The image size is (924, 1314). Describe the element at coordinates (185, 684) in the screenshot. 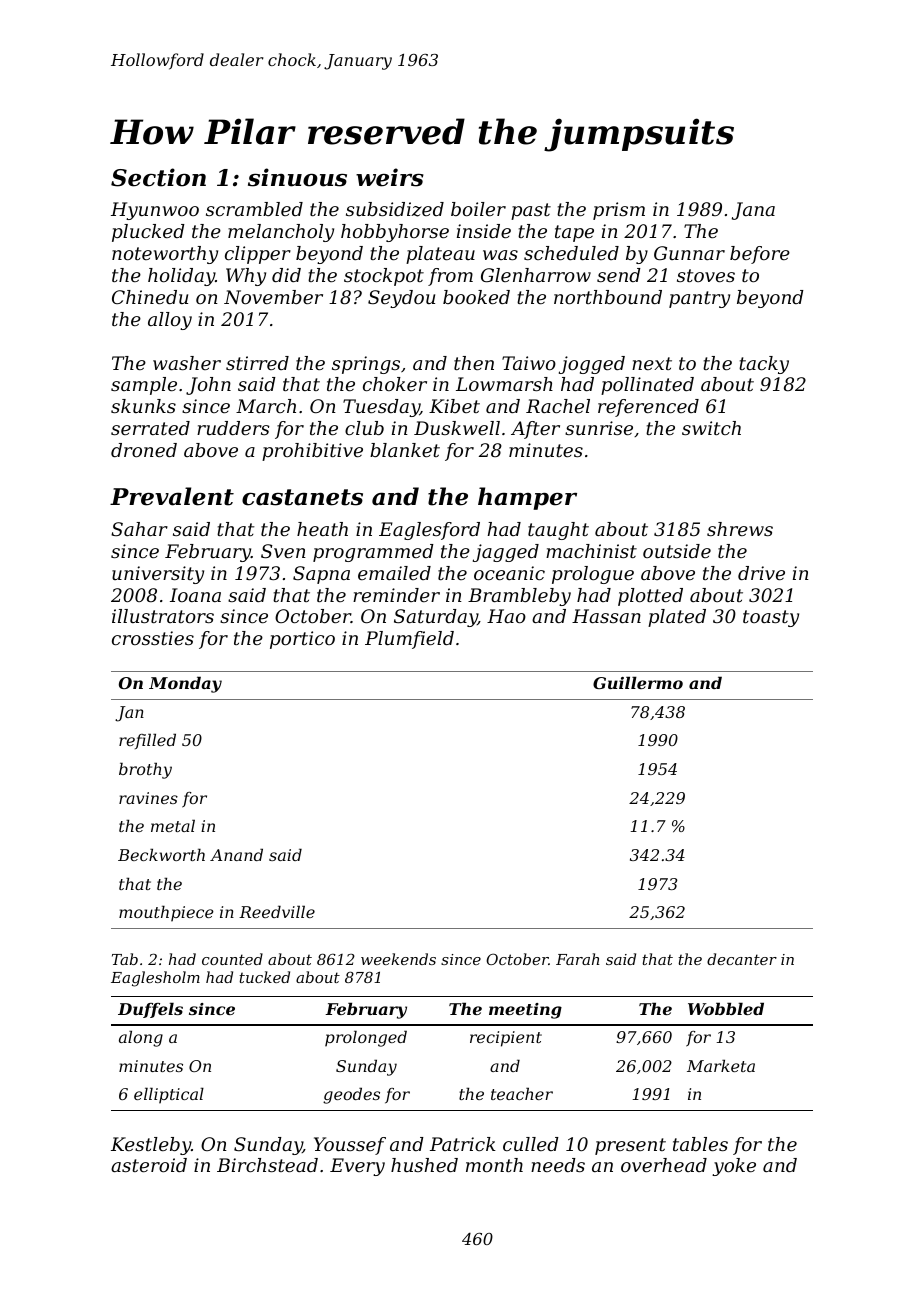

I see `Monday` at that location.
